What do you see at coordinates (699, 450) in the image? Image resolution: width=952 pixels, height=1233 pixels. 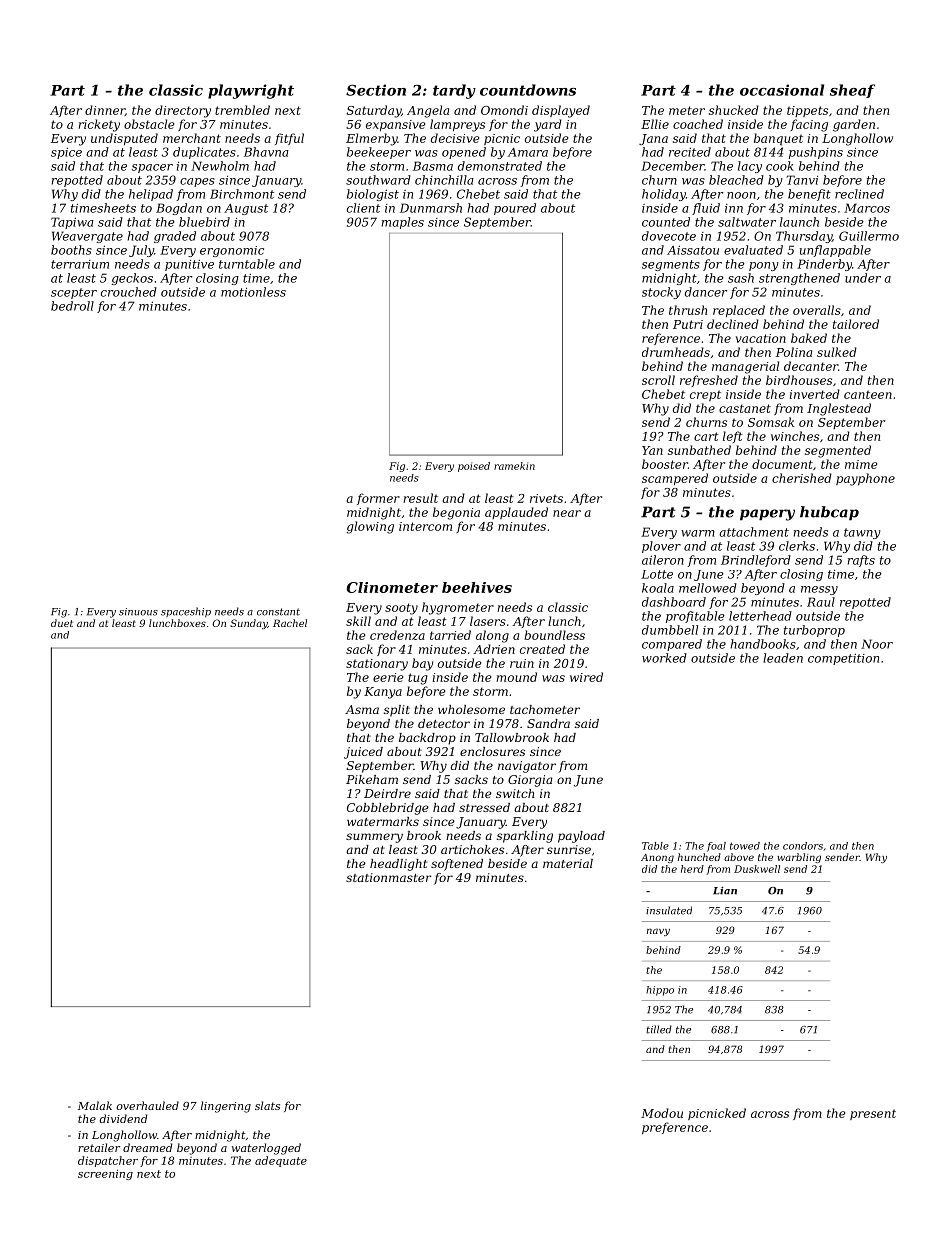 I see `sunbathed` at bounding box center [699, 450].
